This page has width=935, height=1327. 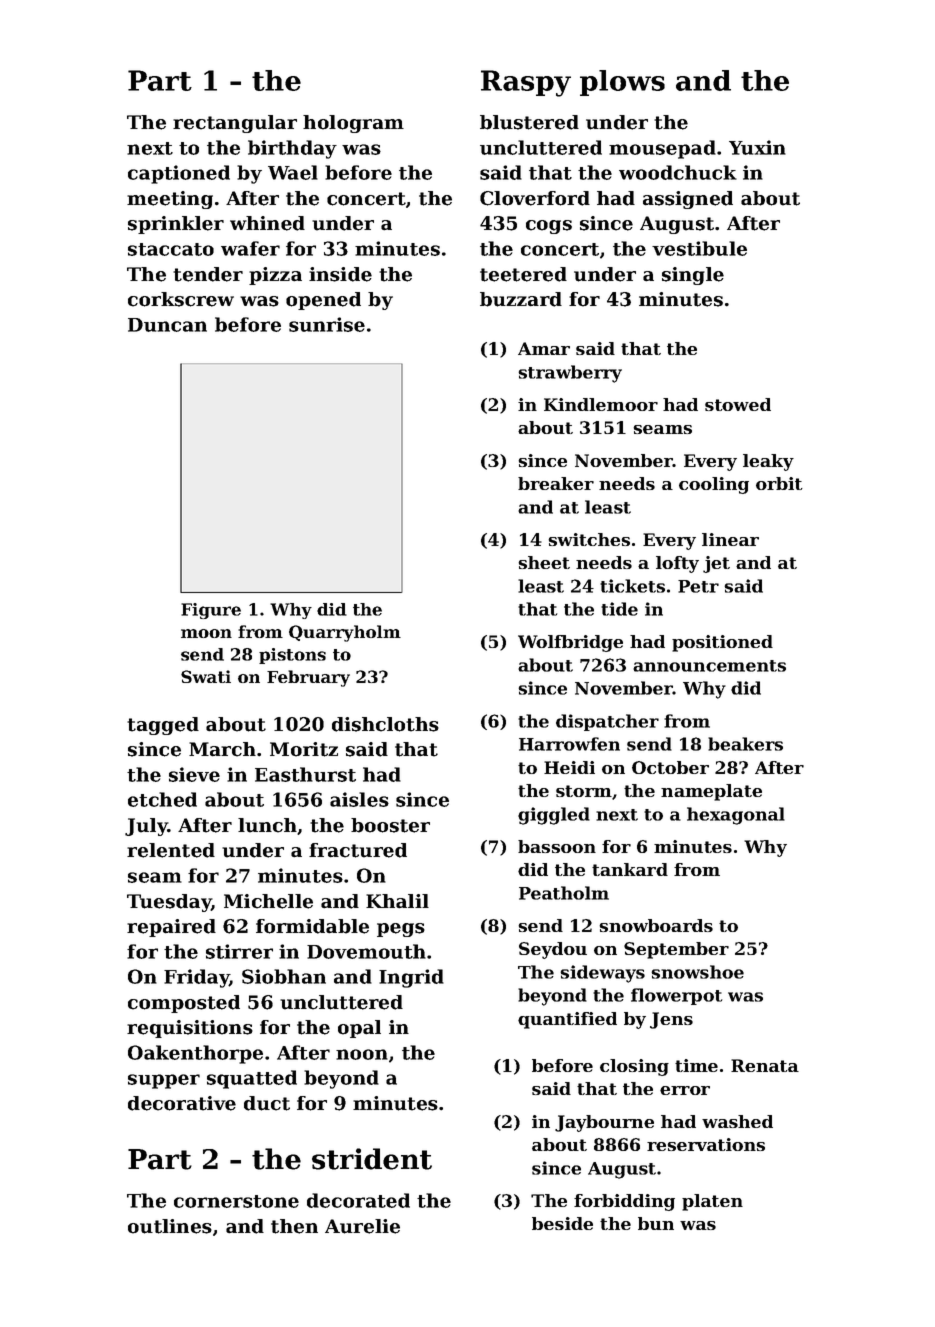 What do you see at coordinates (385, 724) in the page?
I see `dishcloths` at bounding box center [385, 724].
